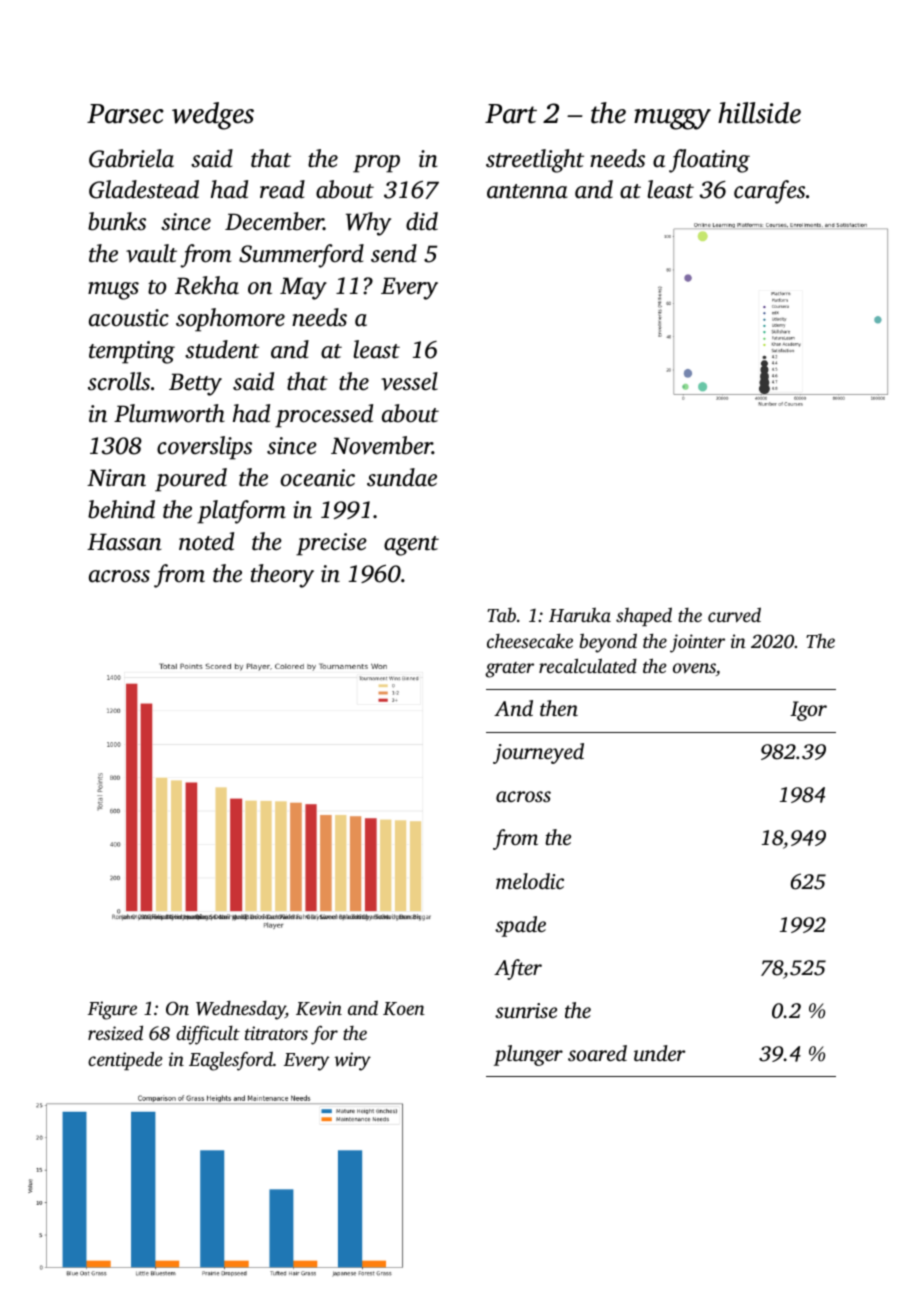 This screenshot has width=924, height=1311. I want to click on journeyed, so click(538, 753).
